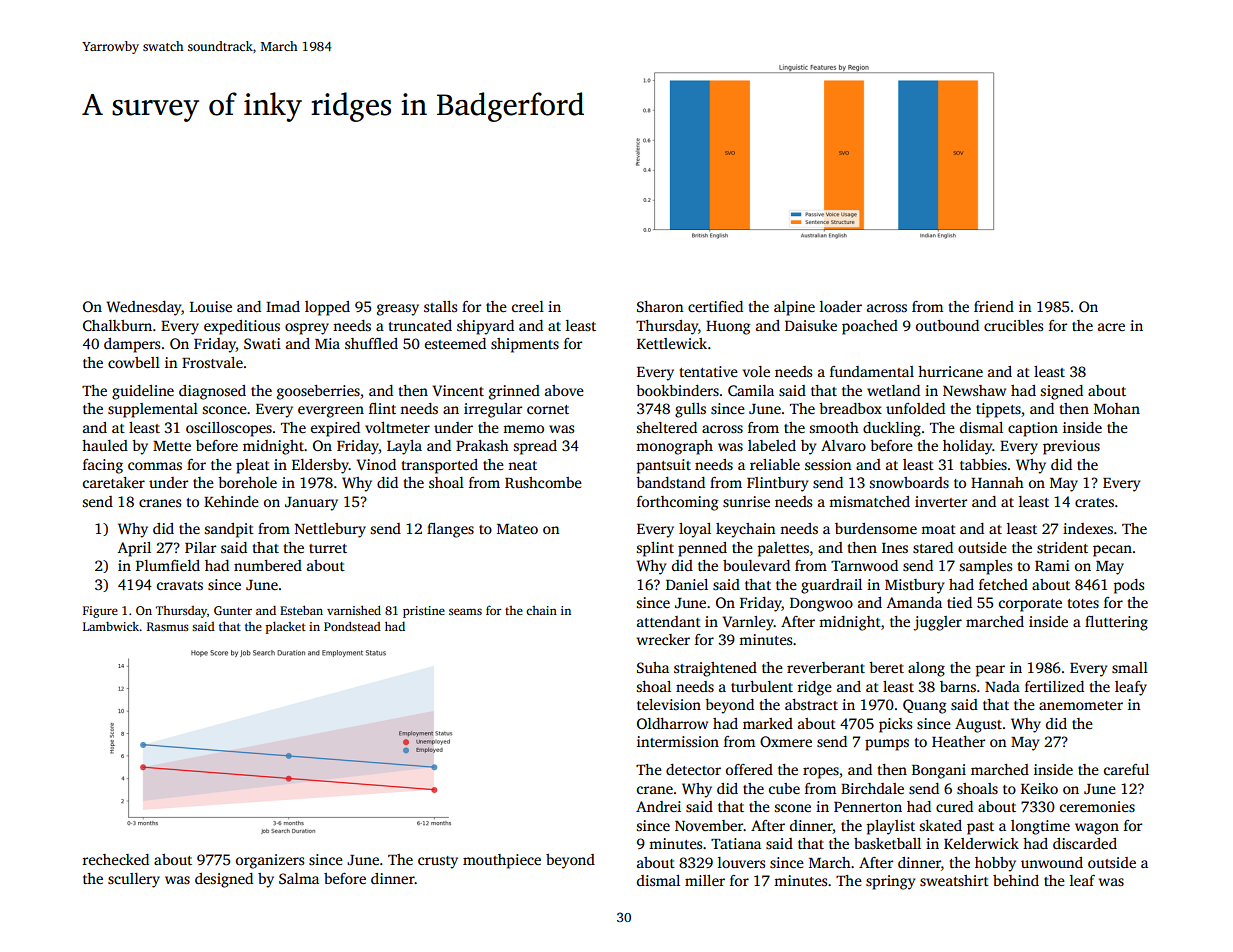  What do you see at coordinates (1033, 429) in the screenshot?
I see `caption` at bounding box center [1033, 429].
